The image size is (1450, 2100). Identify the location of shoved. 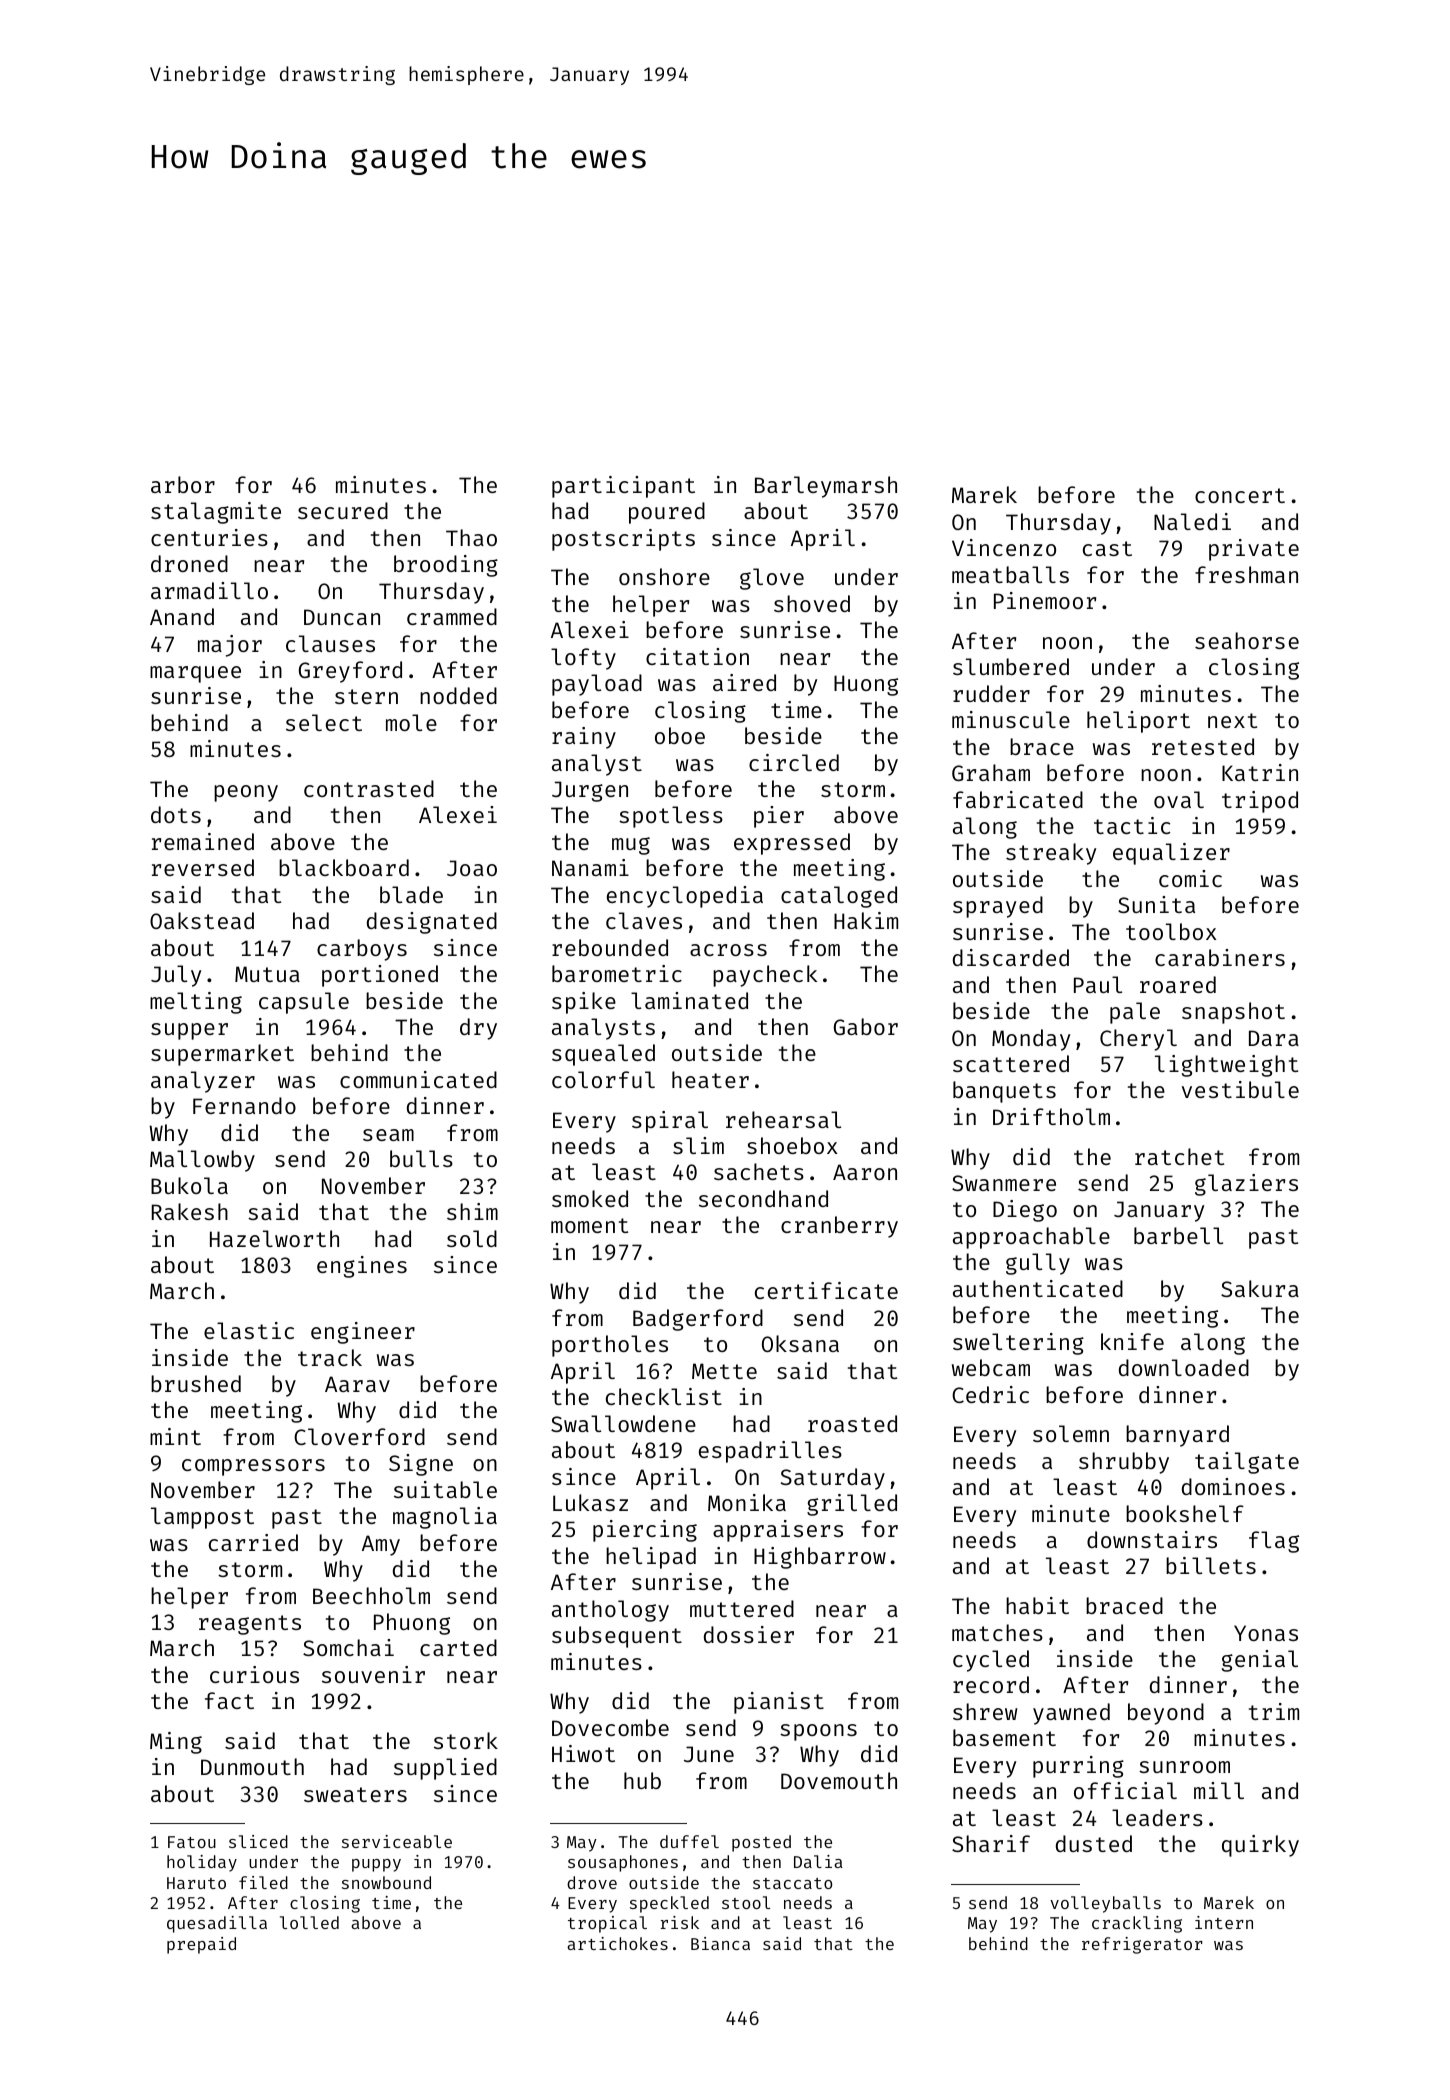
(812, 603).
